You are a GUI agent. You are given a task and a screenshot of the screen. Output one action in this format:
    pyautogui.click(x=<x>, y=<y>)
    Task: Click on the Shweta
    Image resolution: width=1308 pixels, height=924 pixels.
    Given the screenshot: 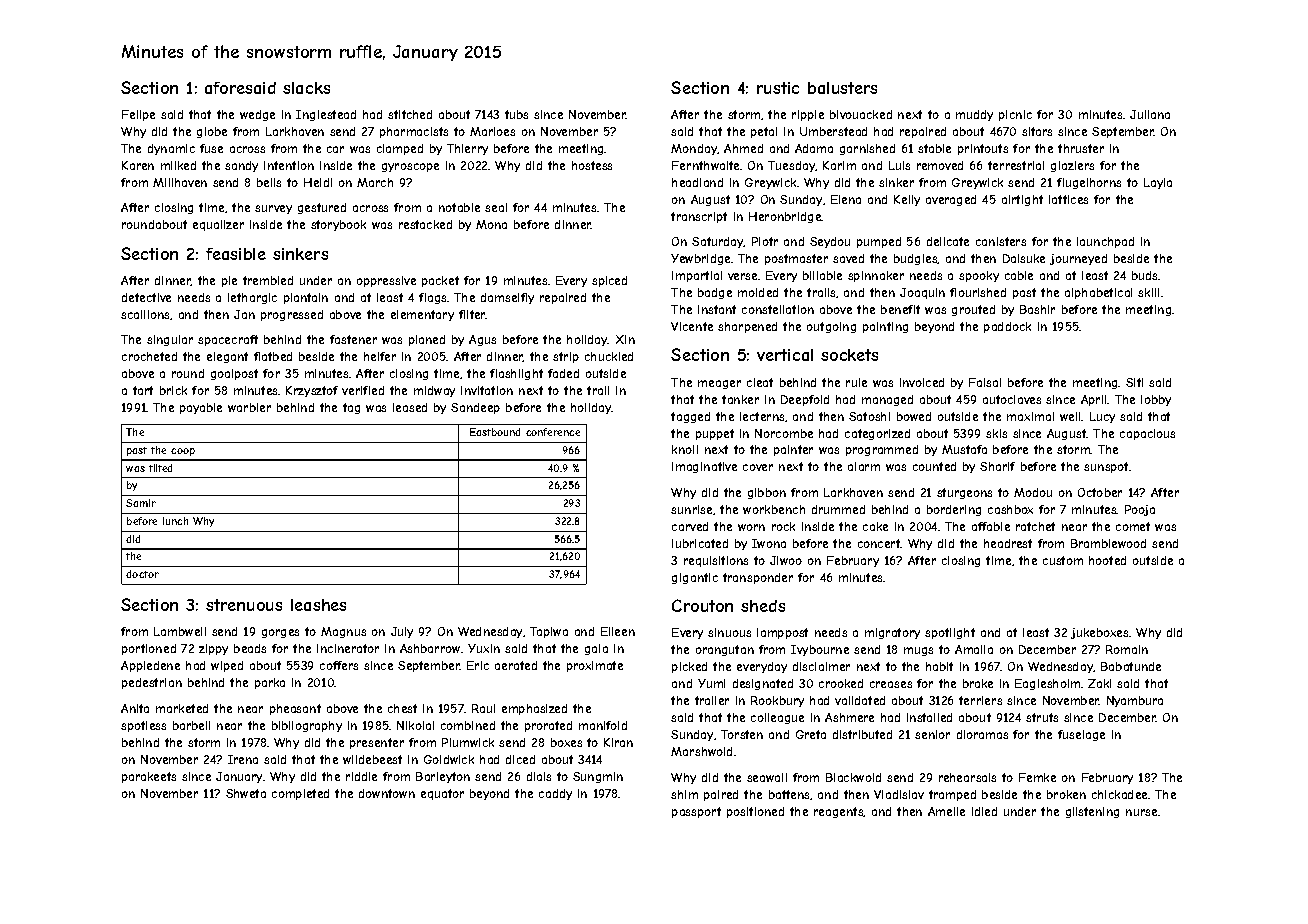 What is the action you would take?
    pyautogui.click(x=246, y=793)
